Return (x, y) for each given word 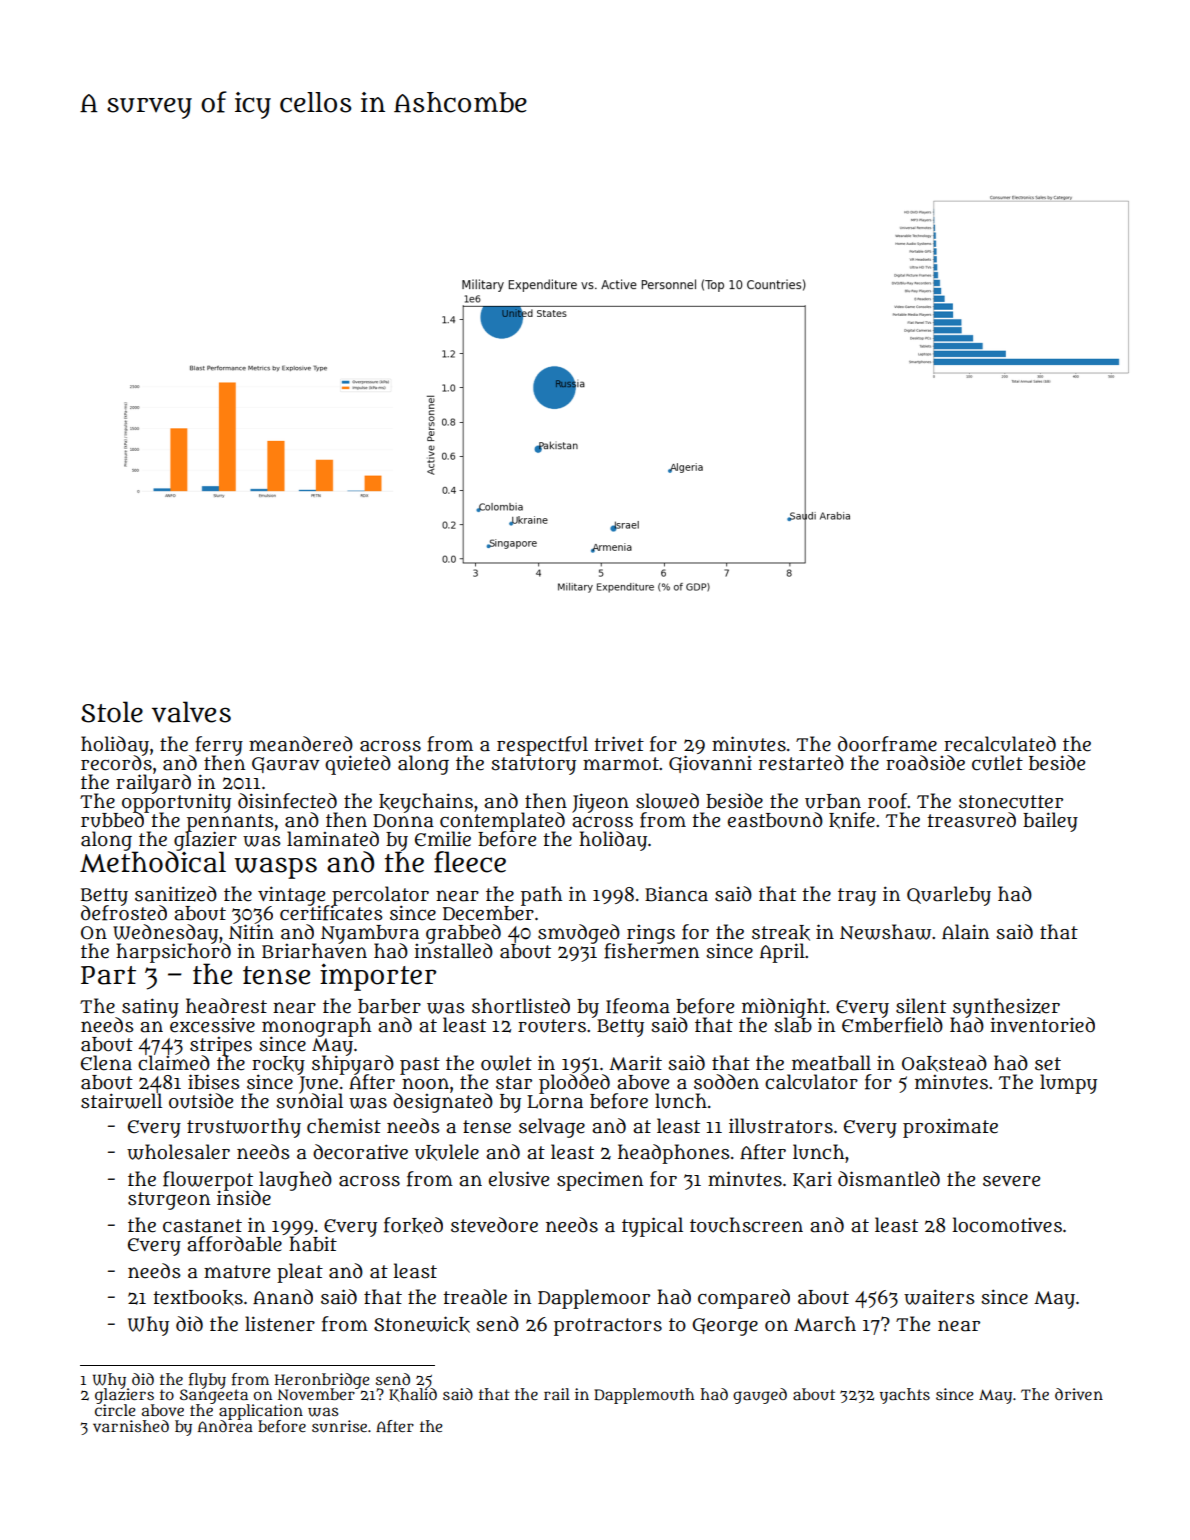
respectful (542, 746)
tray (857, 897)
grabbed (463, 933)
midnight (784, 1007)
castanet (202, 1226)
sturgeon (169, 1201)
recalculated (1000, 744)
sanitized (176, 894)
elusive (519, 1179)
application (261, 1411)
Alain (965, 932)
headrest (226, 1006)
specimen (600, 1181)
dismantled (889, 1179)
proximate (950, 1128)
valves (191, 712)
